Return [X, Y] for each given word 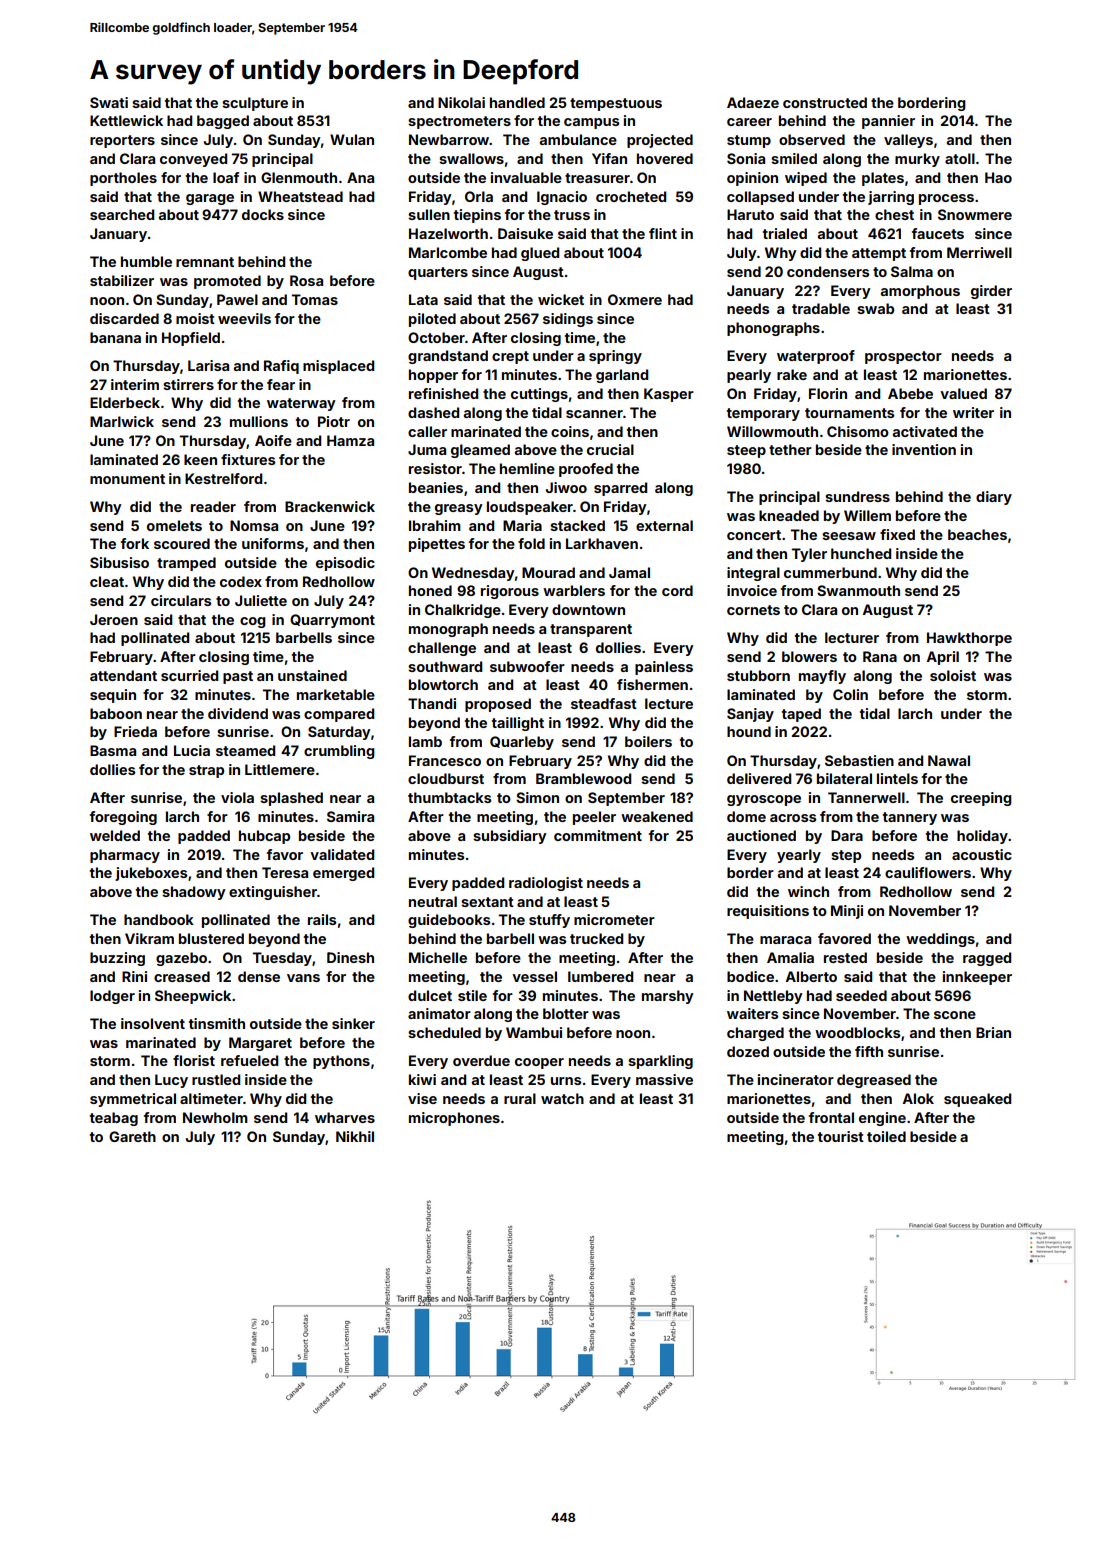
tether [790, 449]
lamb [425, 741]
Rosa [306, 280]
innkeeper [977, 978]
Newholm [215, 1117]
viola [237, 797]
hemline [527, 468]
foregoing [123, 818]
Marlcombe [448, 252]
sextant [487, 902]
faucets [938, 233]
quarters [438, 273]
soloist [953, 675]
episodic [345, 564]
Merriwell [979, 252]
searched [122, 214]
